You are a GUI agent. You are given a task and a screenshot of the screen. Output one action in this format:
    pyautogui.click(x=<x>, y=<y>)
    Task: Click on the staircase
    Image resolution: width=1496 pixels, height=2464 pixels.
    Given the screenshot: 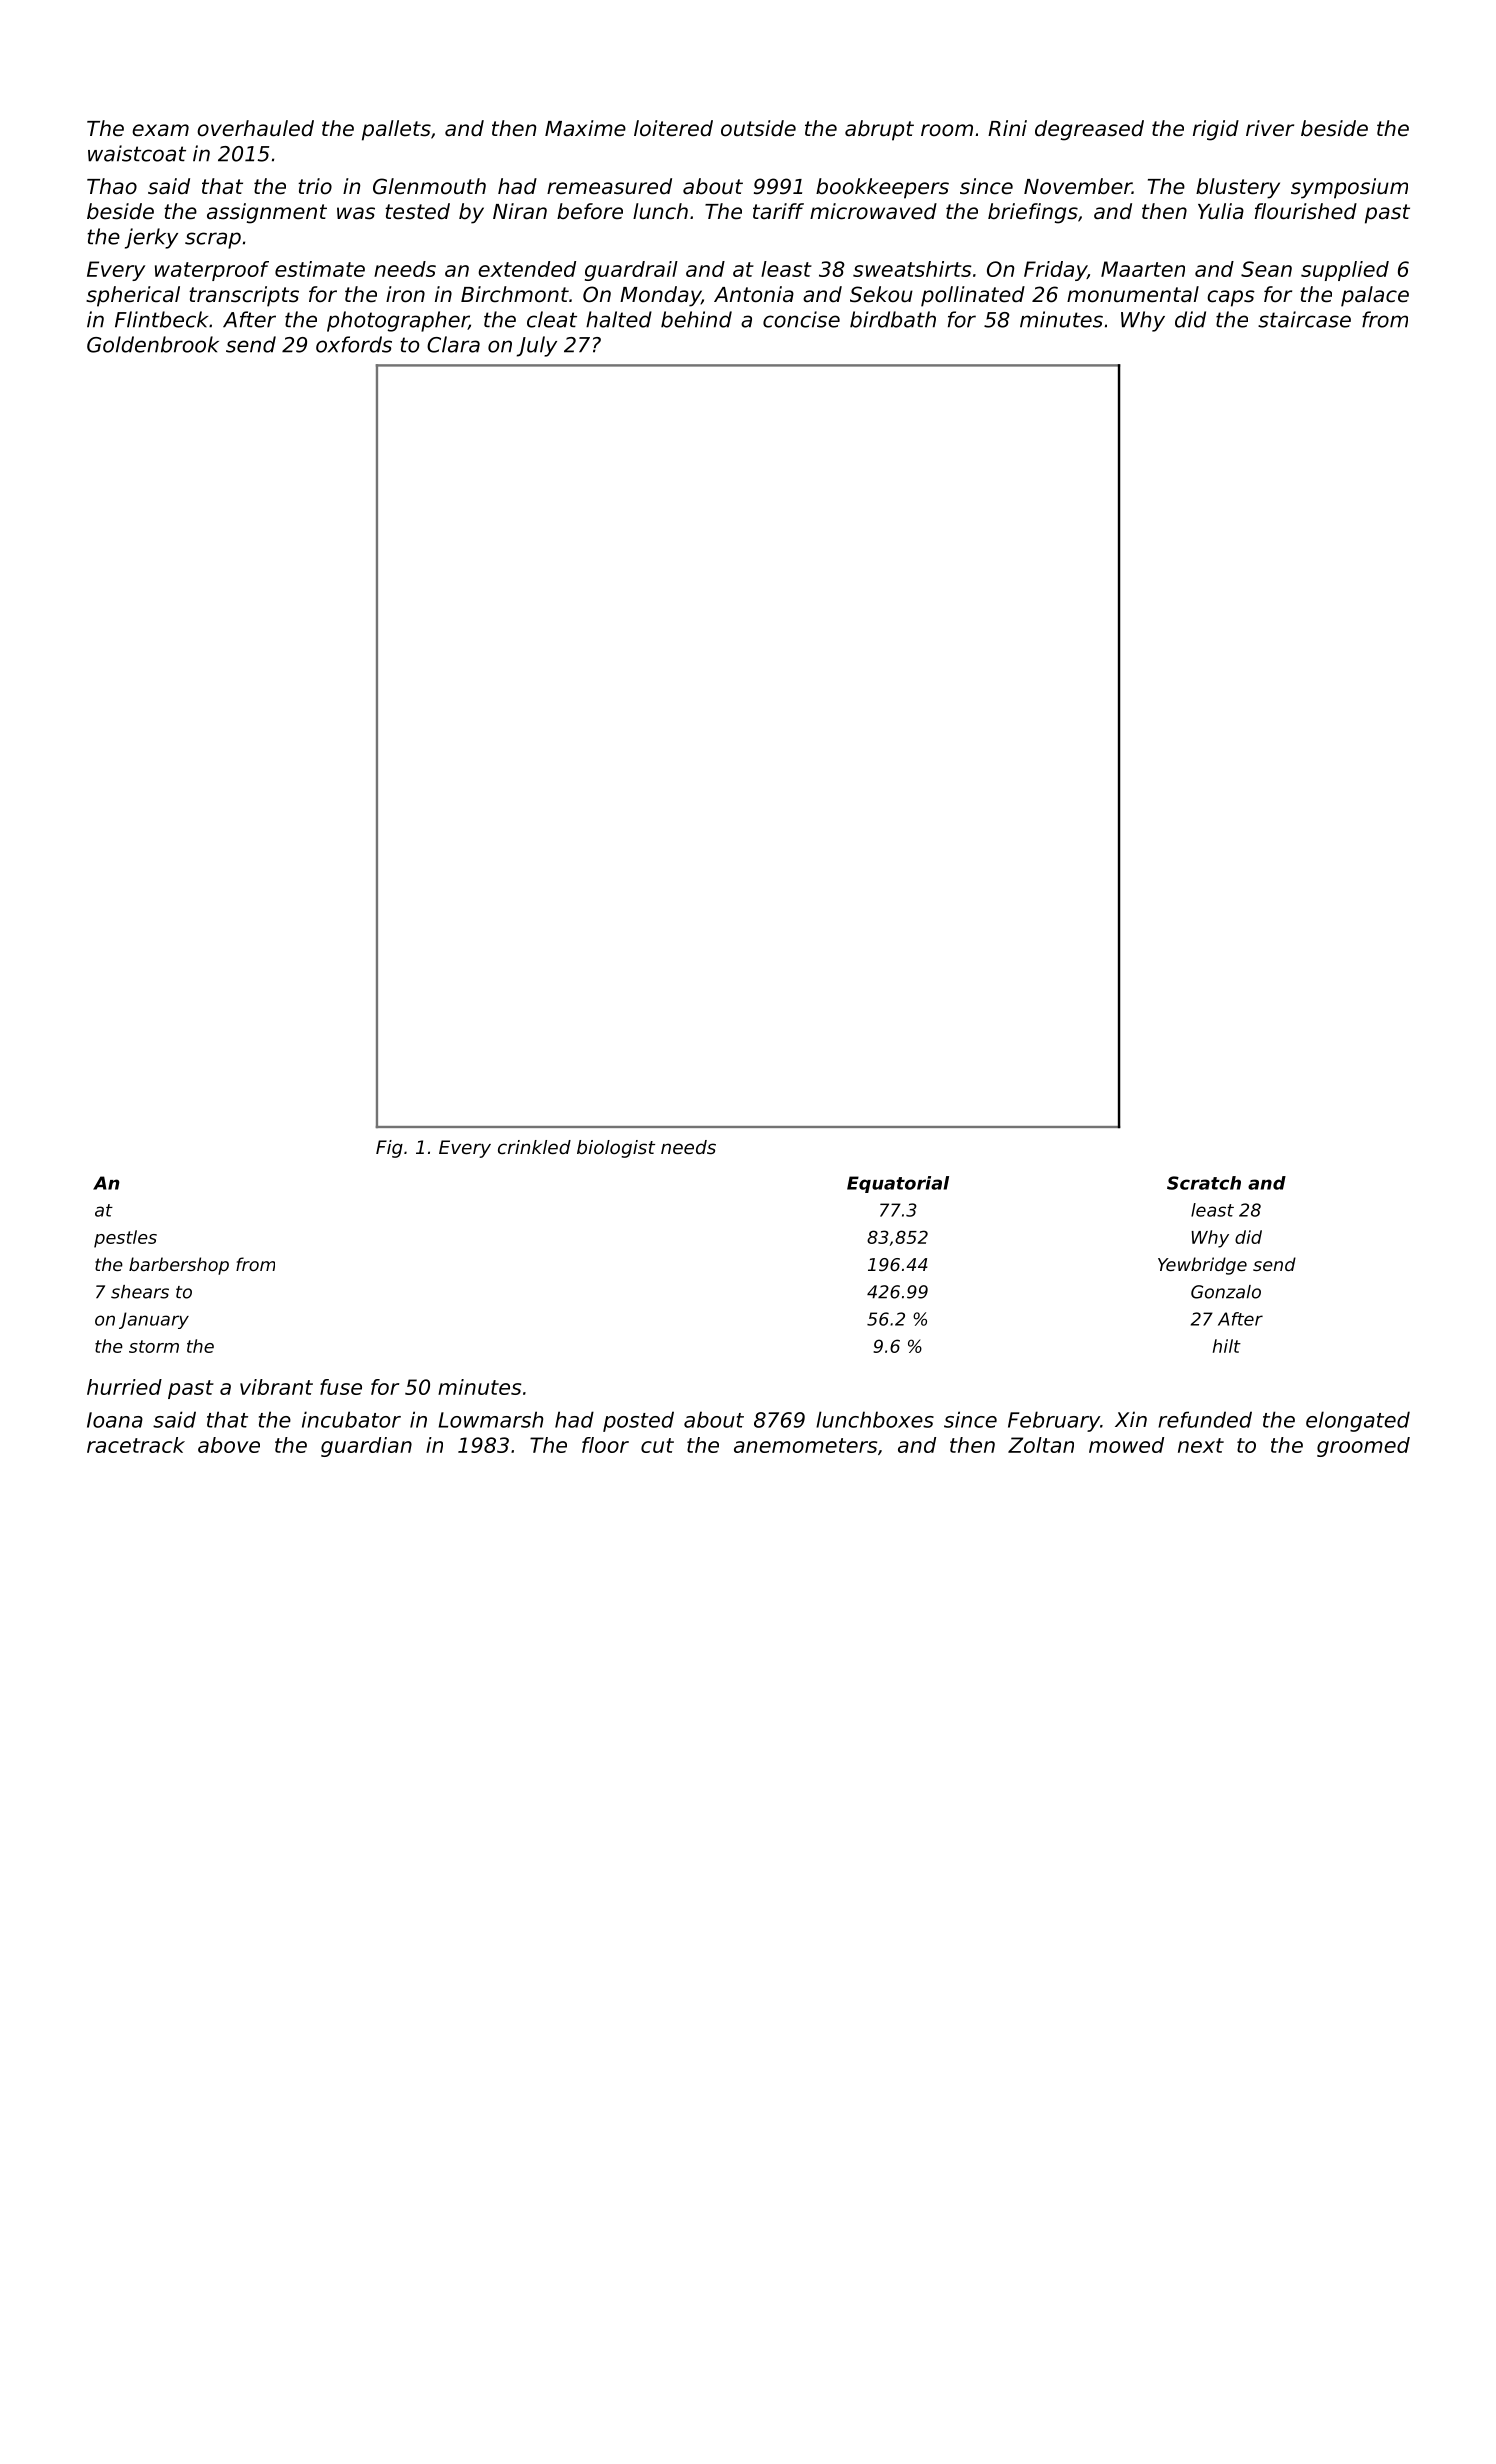 What is the action you would take?
    pyautogui.click(x=1304, y=319)
